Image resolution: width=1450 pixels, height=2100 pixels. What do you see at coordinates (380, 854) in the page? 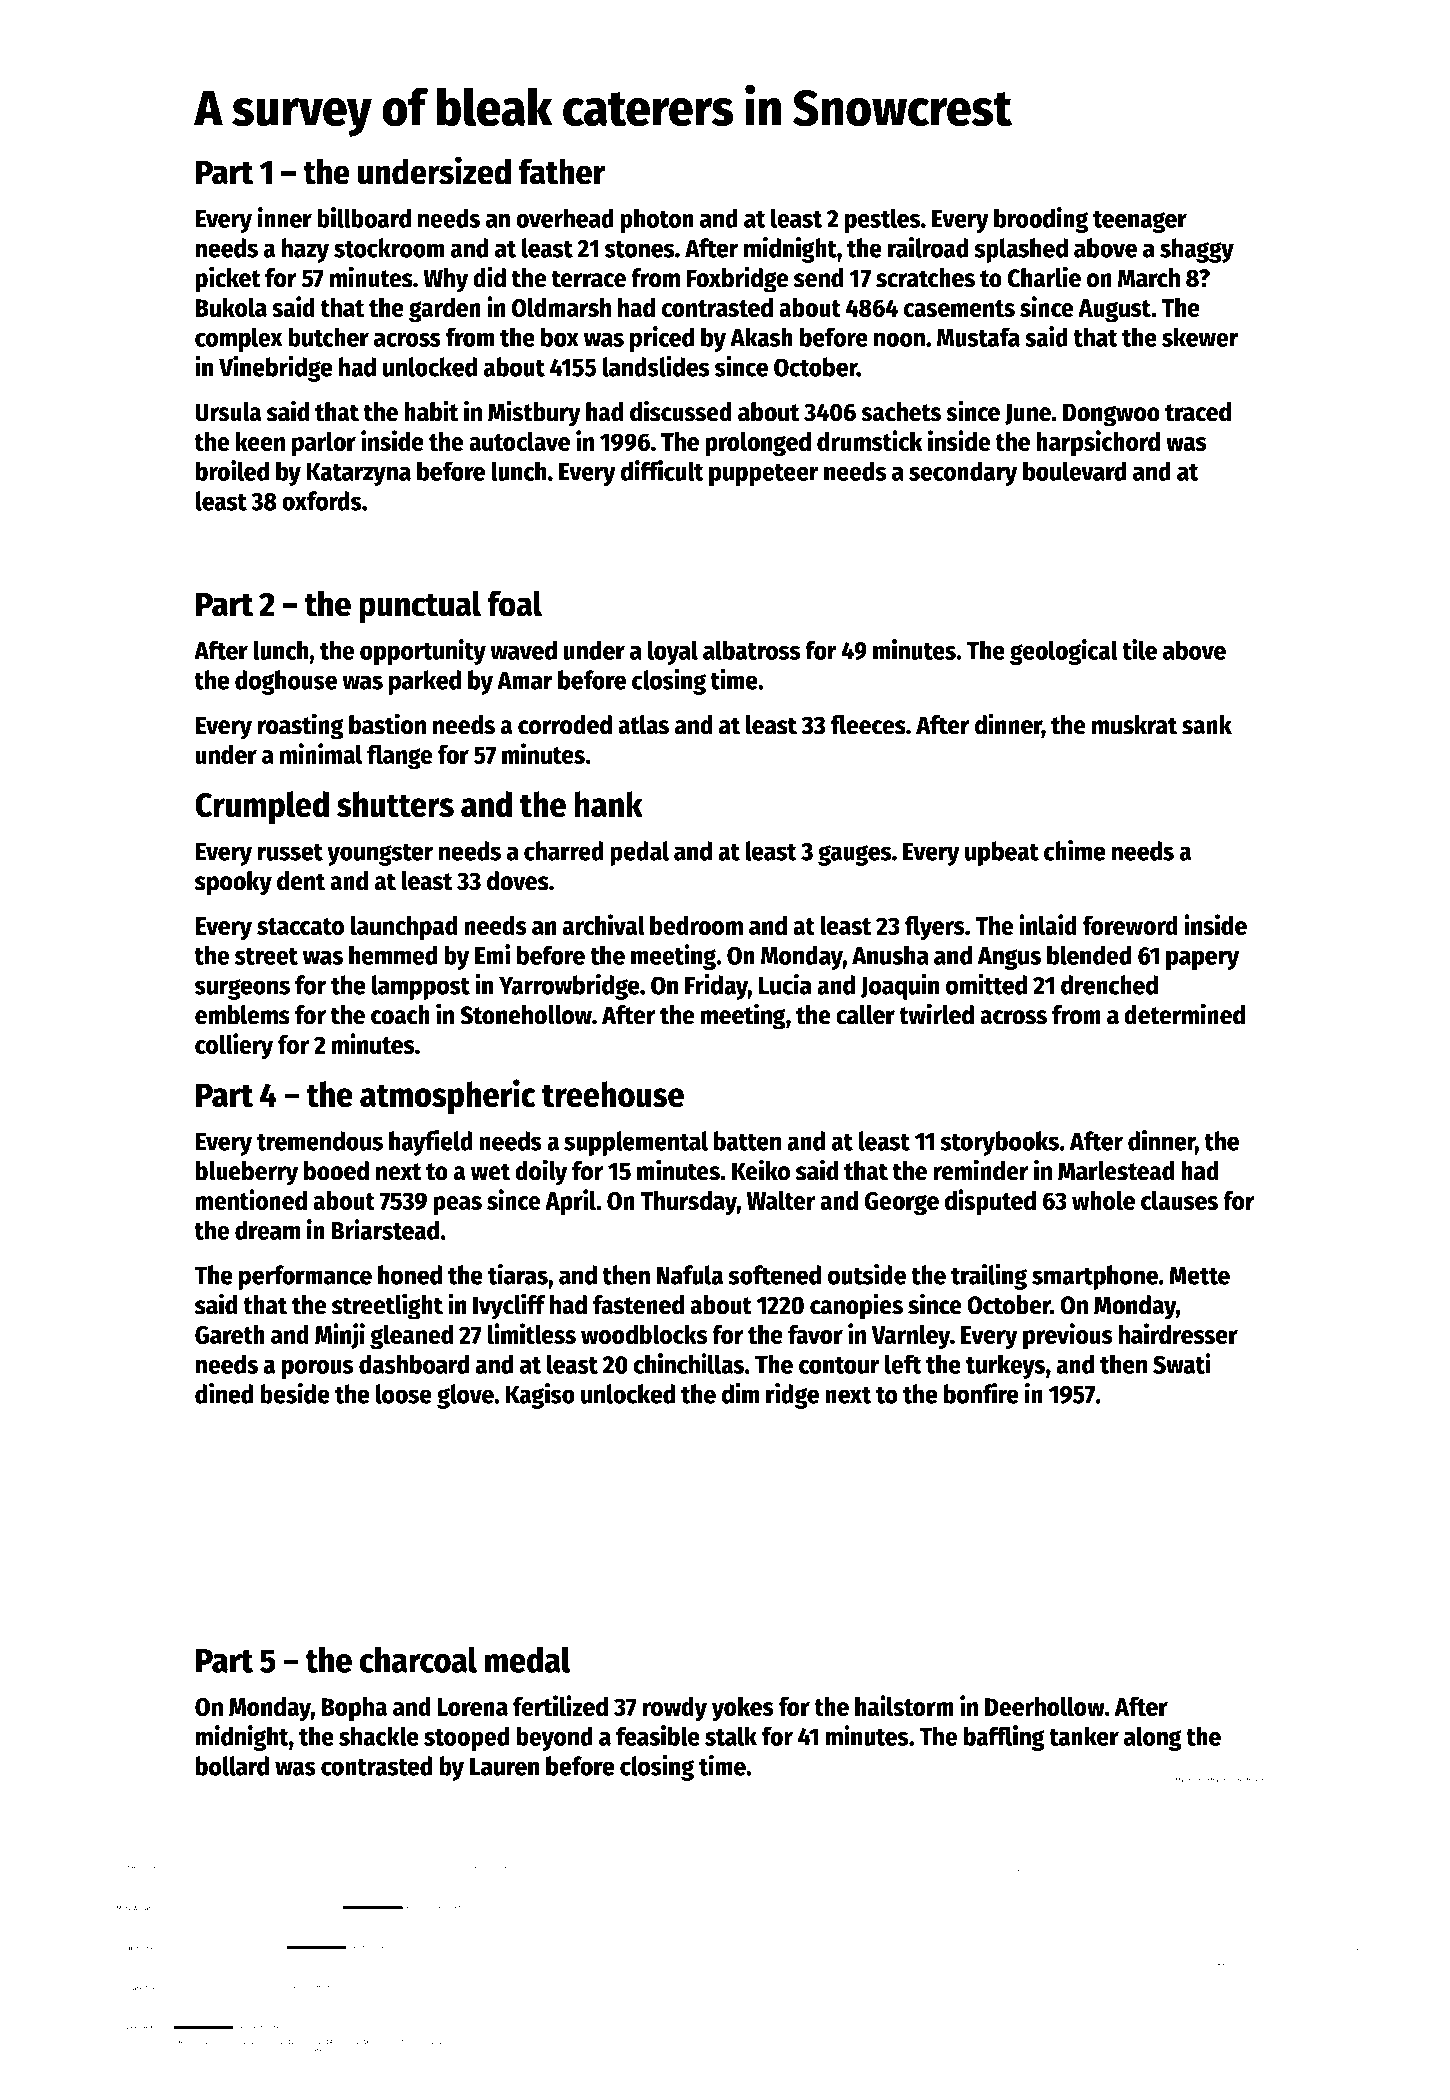
I see `youngster` at bounding box center [380, 854].
